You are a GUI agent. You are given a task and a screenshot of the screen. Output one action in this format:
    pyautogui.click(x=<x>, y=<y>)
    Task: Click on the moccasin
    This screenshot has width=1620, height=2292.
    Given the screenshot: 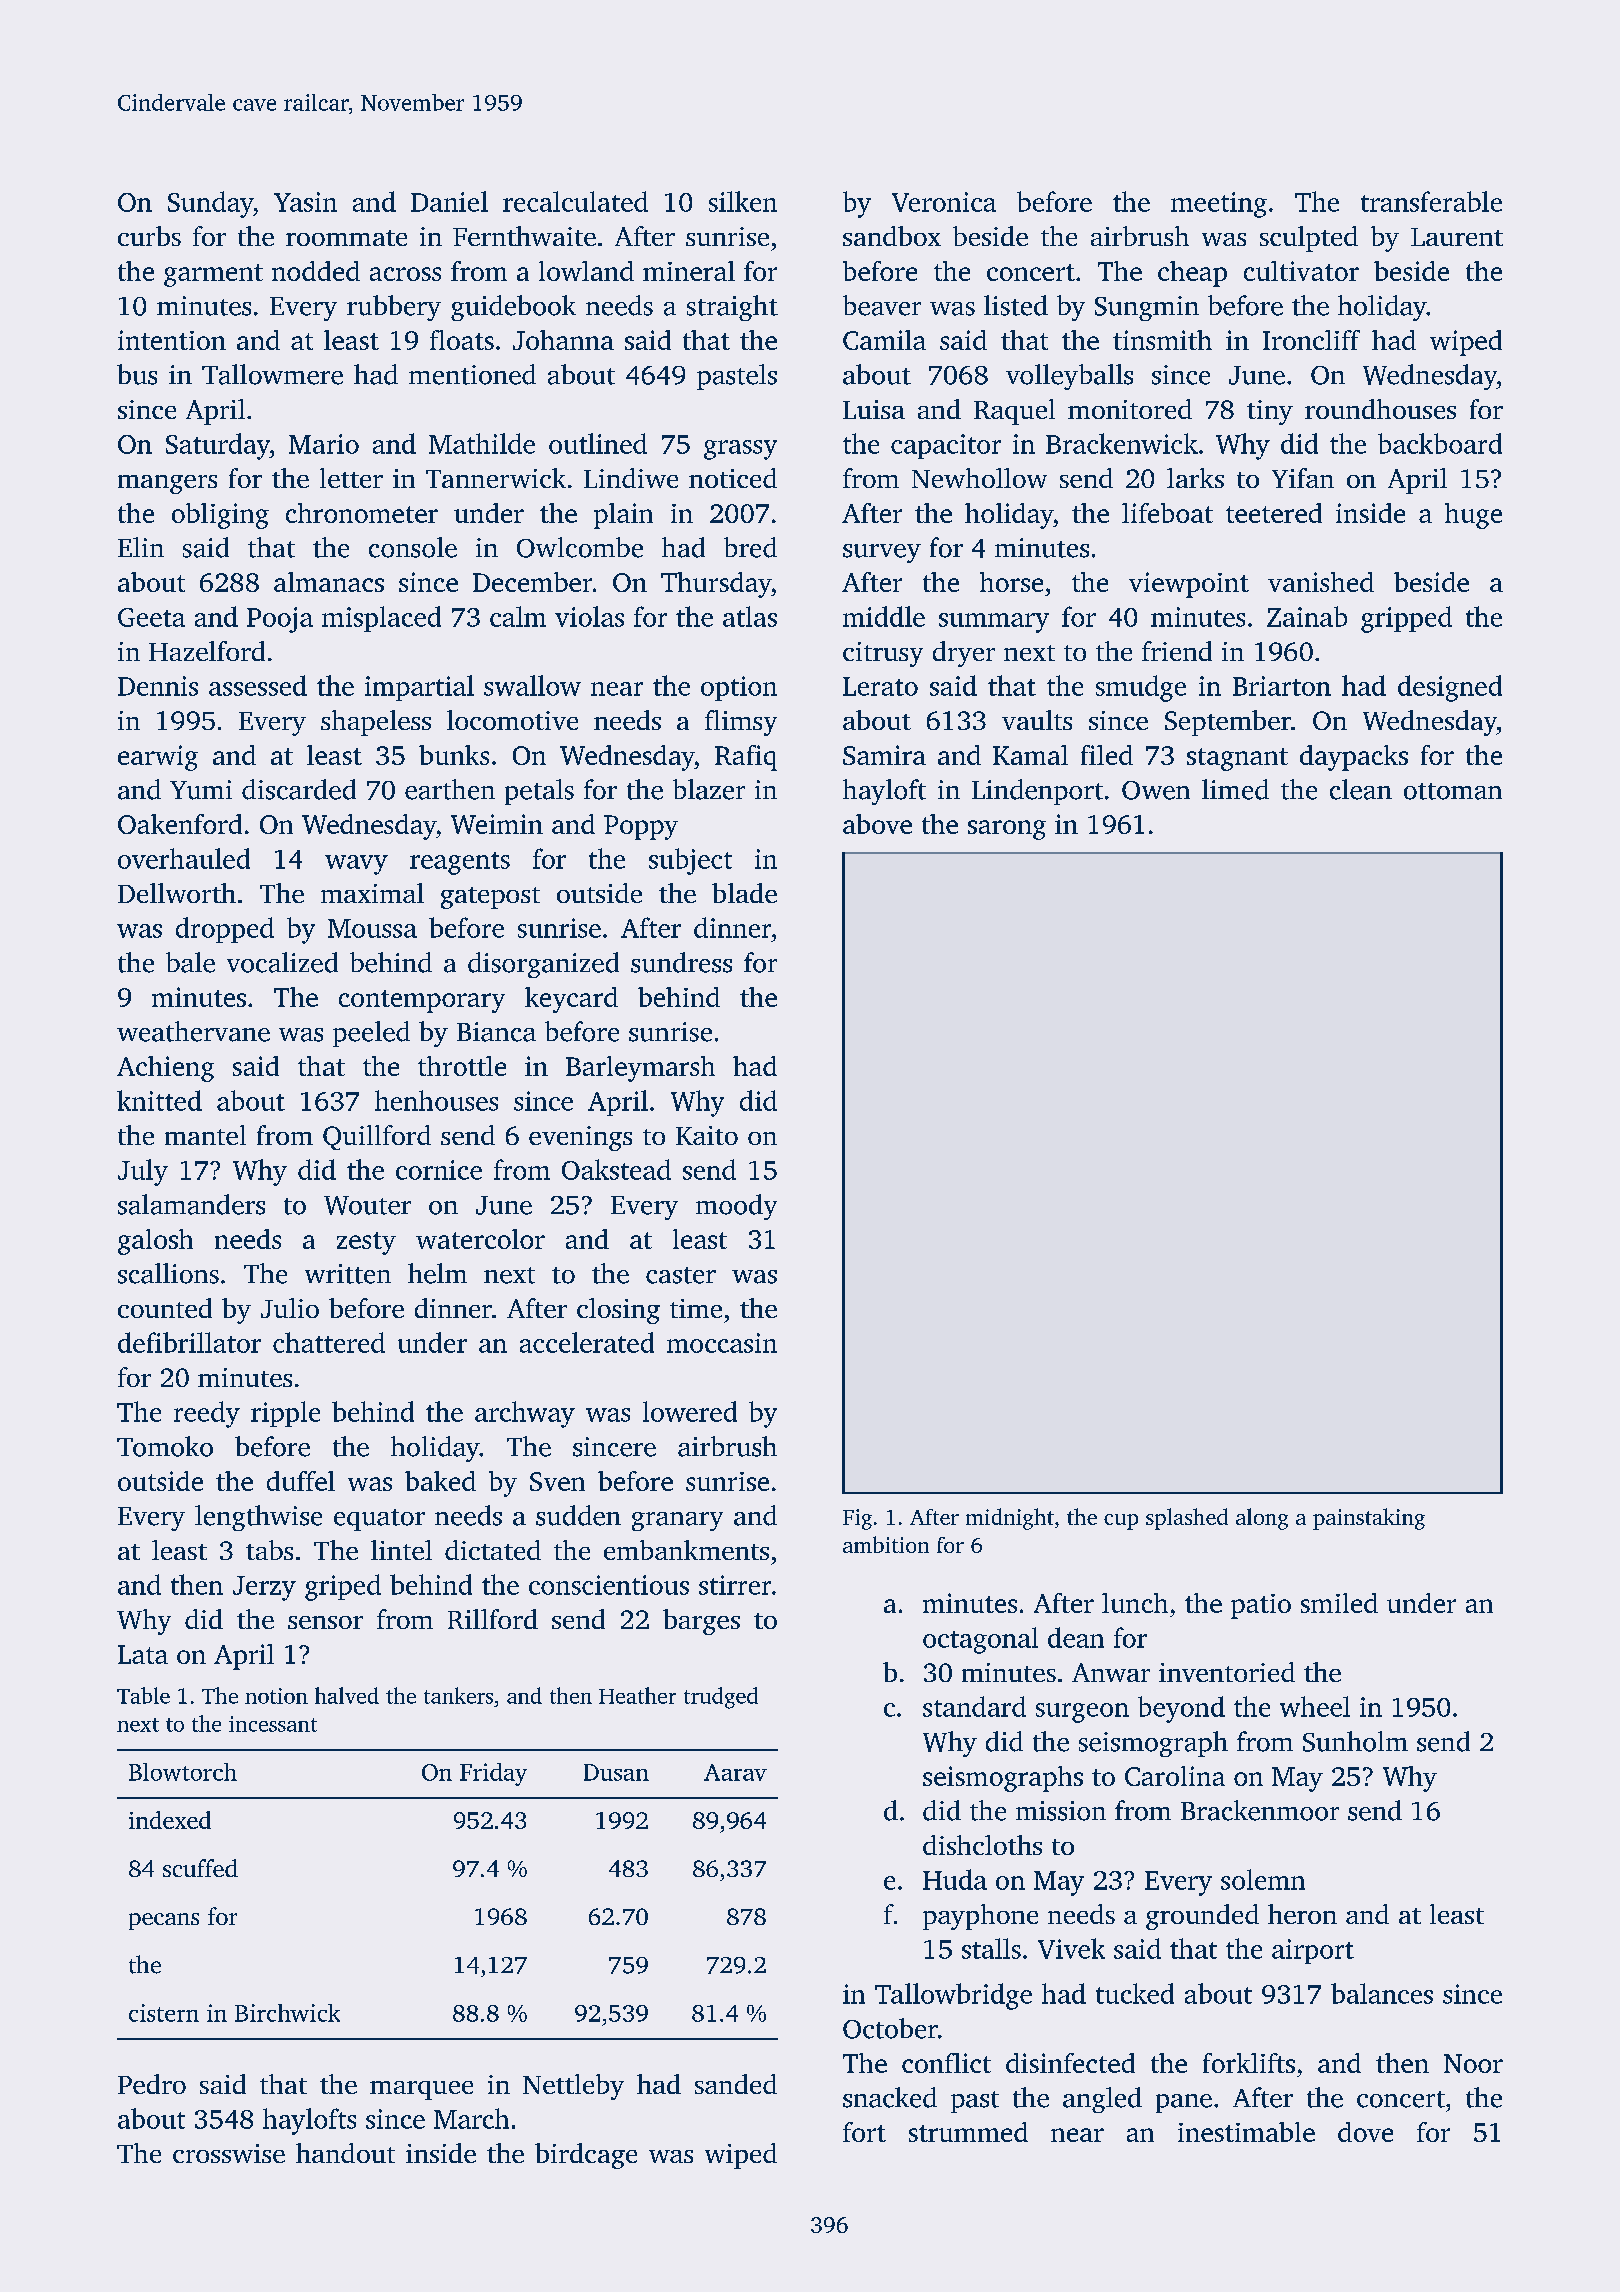 What is the action you would take?
    pyautogui.click(x=722, y=1343)
